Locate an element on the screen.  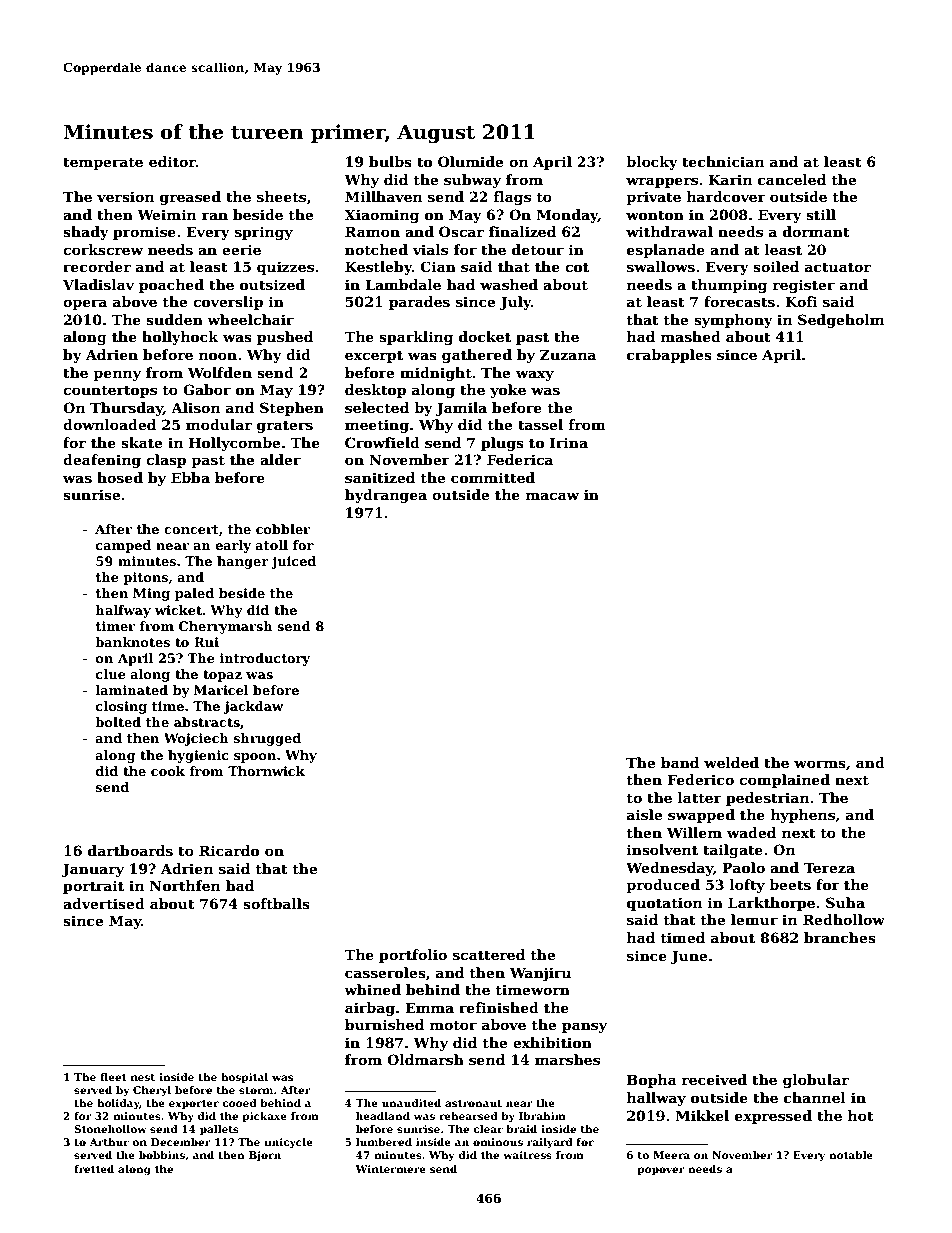
June is located at coordinates (689, 957).
